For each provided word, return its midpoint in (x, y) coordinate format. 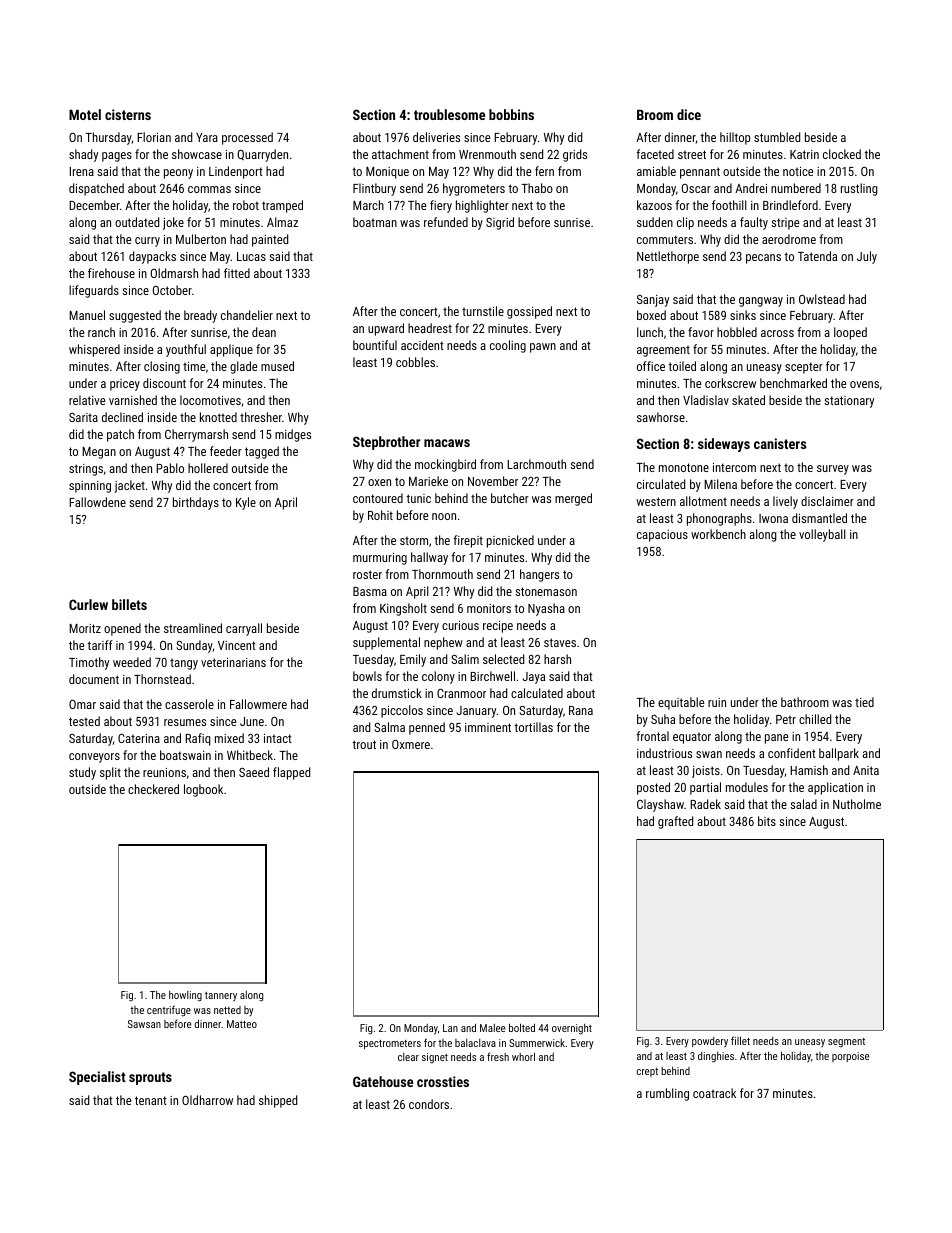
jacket (129, 486)
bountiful (375, 345)
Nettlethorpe (668, 257)
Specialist (97, 1078)
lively (785, 502)
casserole (189, 704)
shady (83, 155)
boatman (375, 222)
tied (864, 702)
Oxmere (411, 744)
